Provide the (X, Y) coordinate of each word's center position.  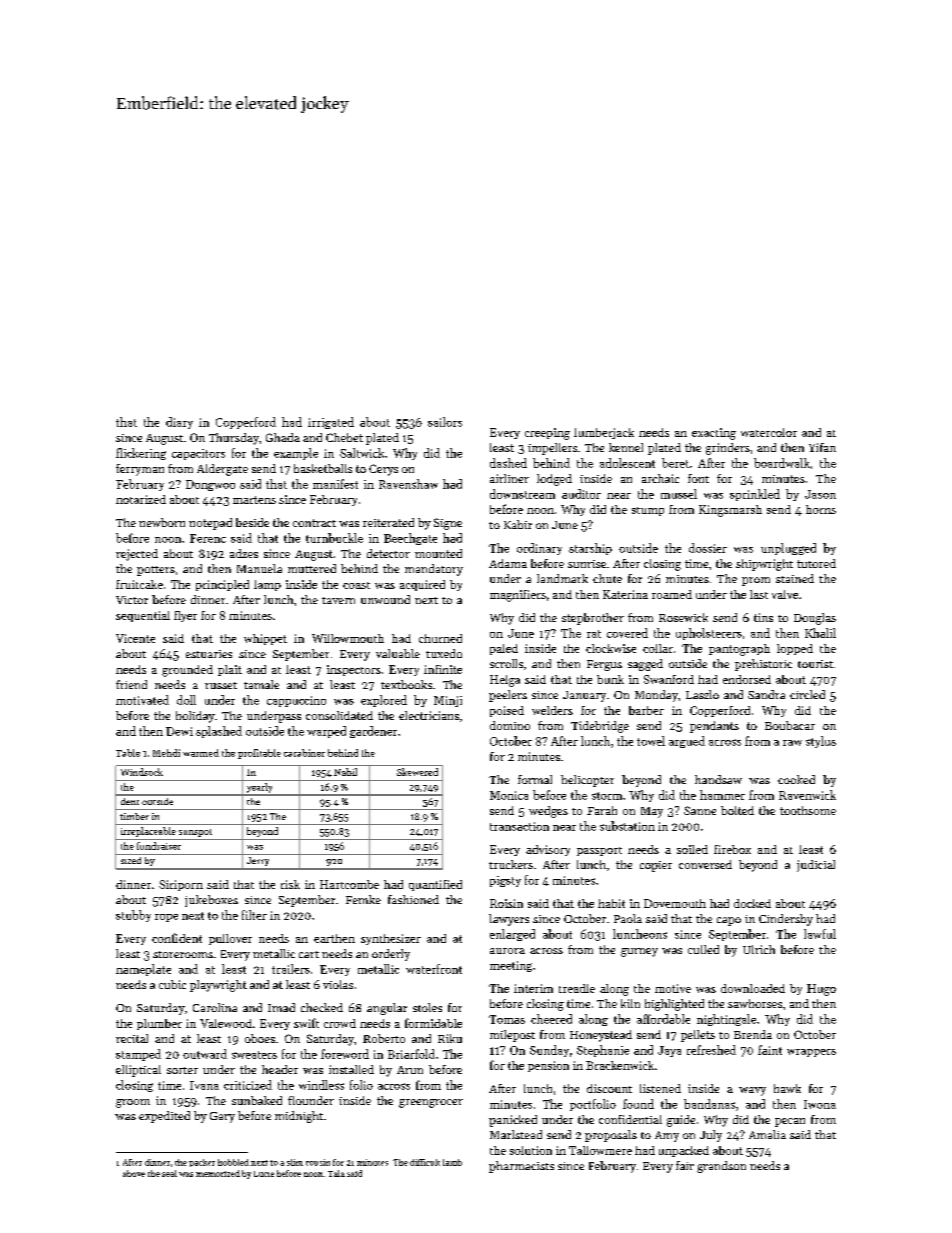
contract (314, 523)
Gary (222, 1117)
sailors (445, 422)
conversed (705, 864)
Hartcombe (349, 884)
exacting (714, 434)
